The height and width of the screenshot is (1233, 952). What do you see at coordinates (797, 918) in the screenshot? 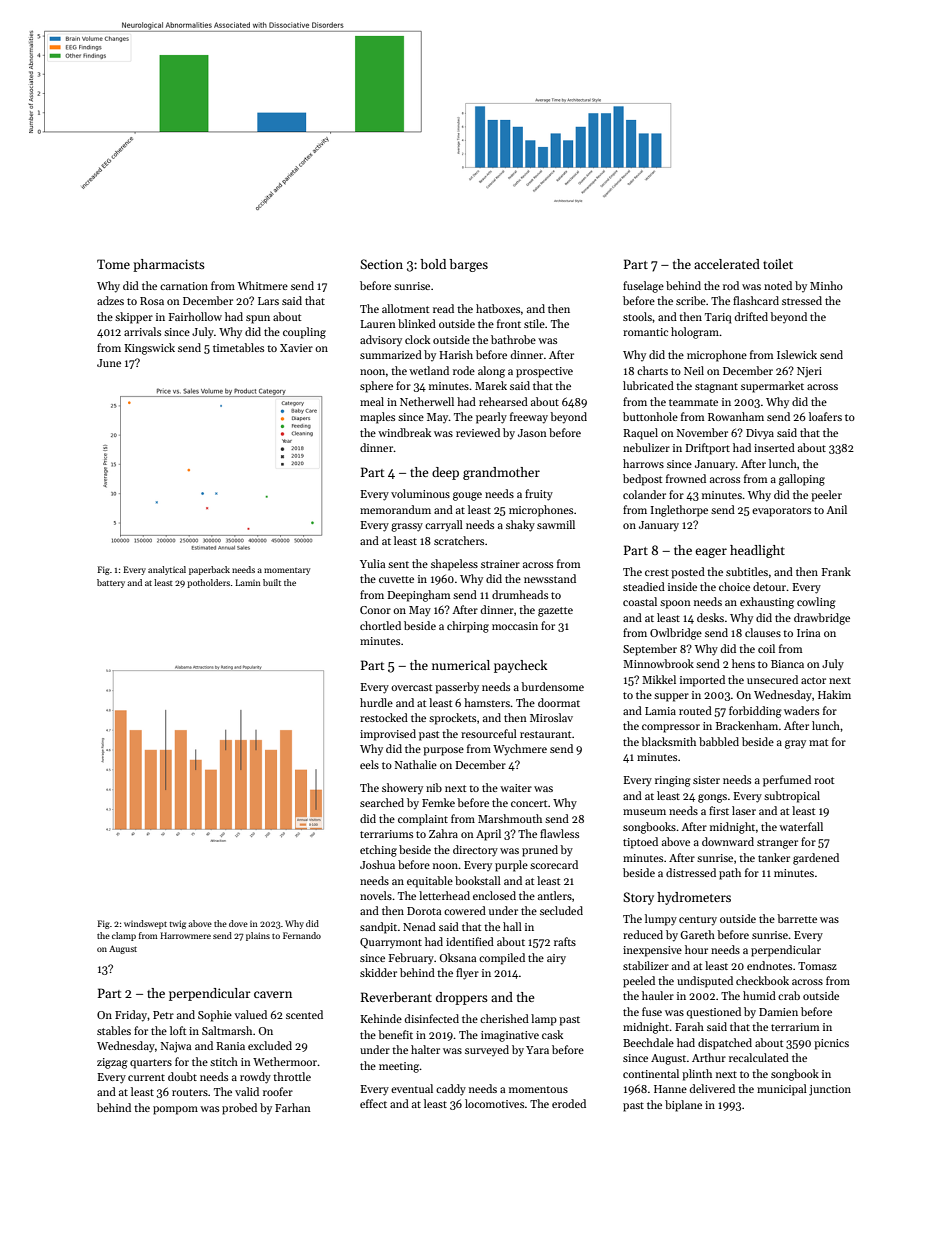
I see `barrette` at bounding box center [797, 918].
